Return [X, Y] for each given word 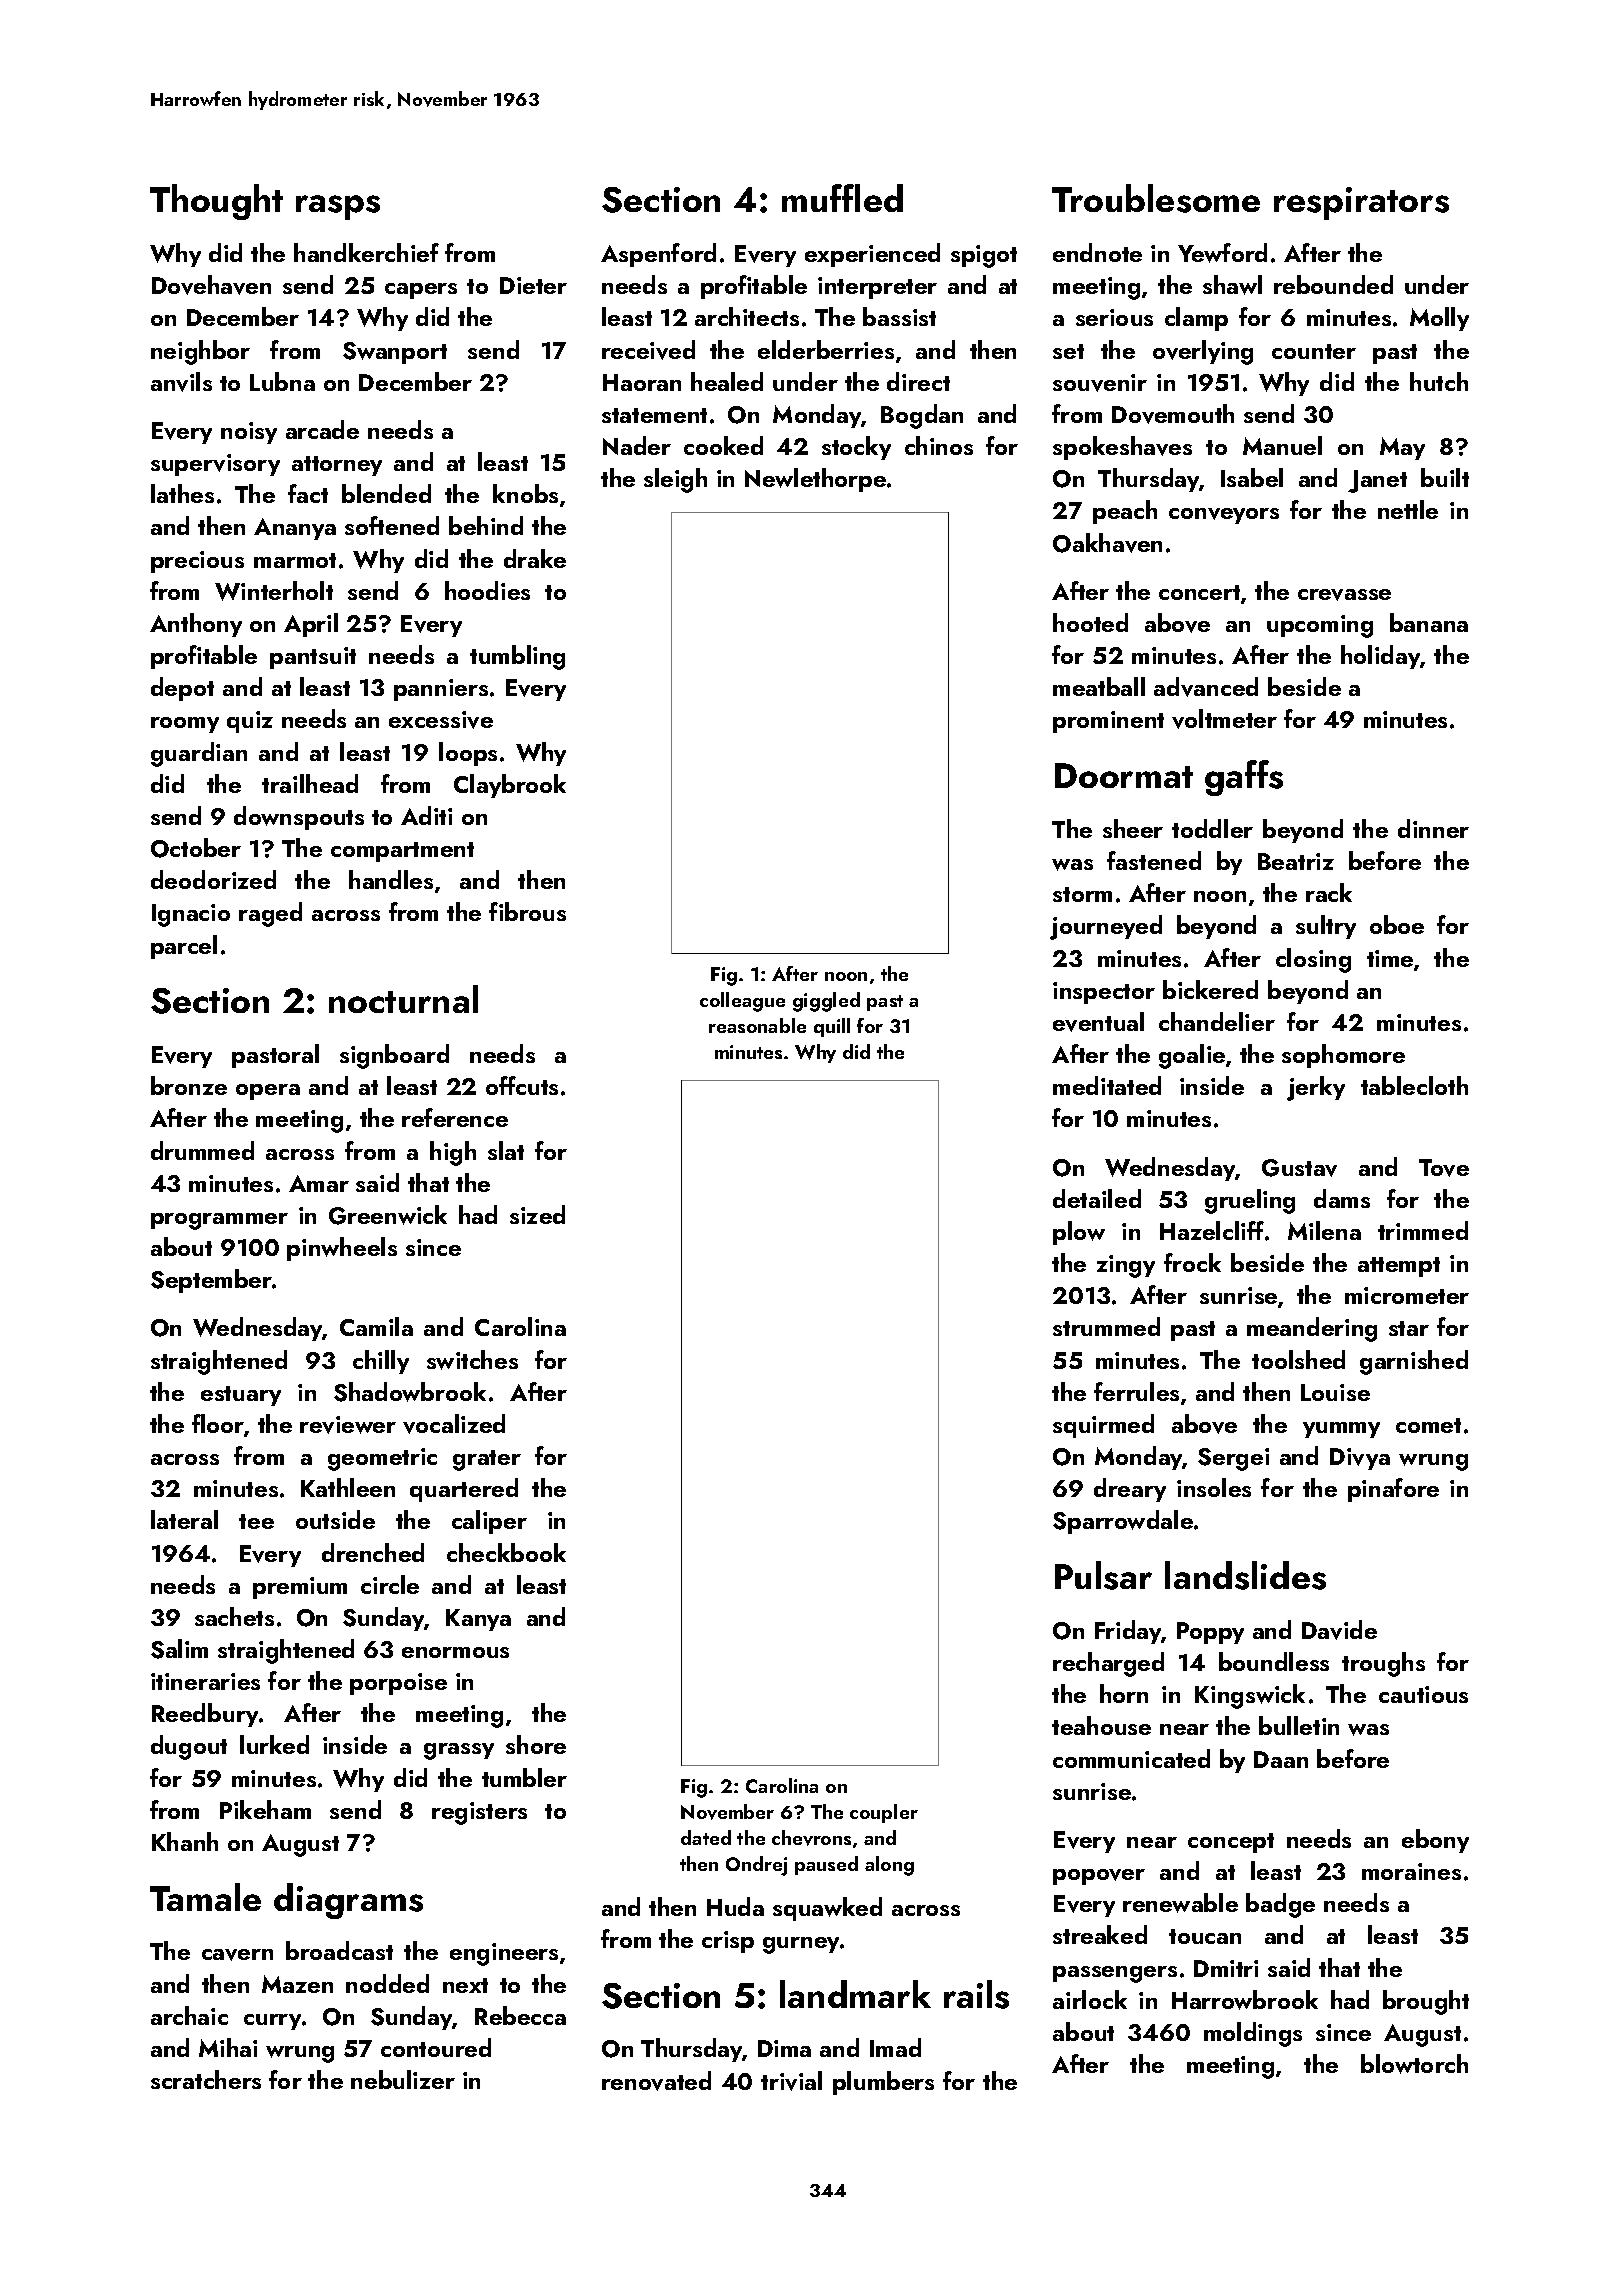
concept [1231, 1843]
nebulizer [403, 2079]
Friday [1128, 1632]
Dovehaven [211, 285]
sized [537, 1214]
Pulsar [1103, 1575]
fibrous [527, 911]
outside [335, 1519]
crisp [728, 1942]
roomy [185, 725]
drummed [202, 1150]
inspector [1104, 993]
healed [727, 381]
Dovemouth [1173, 414]
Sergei [1233, 1459]
